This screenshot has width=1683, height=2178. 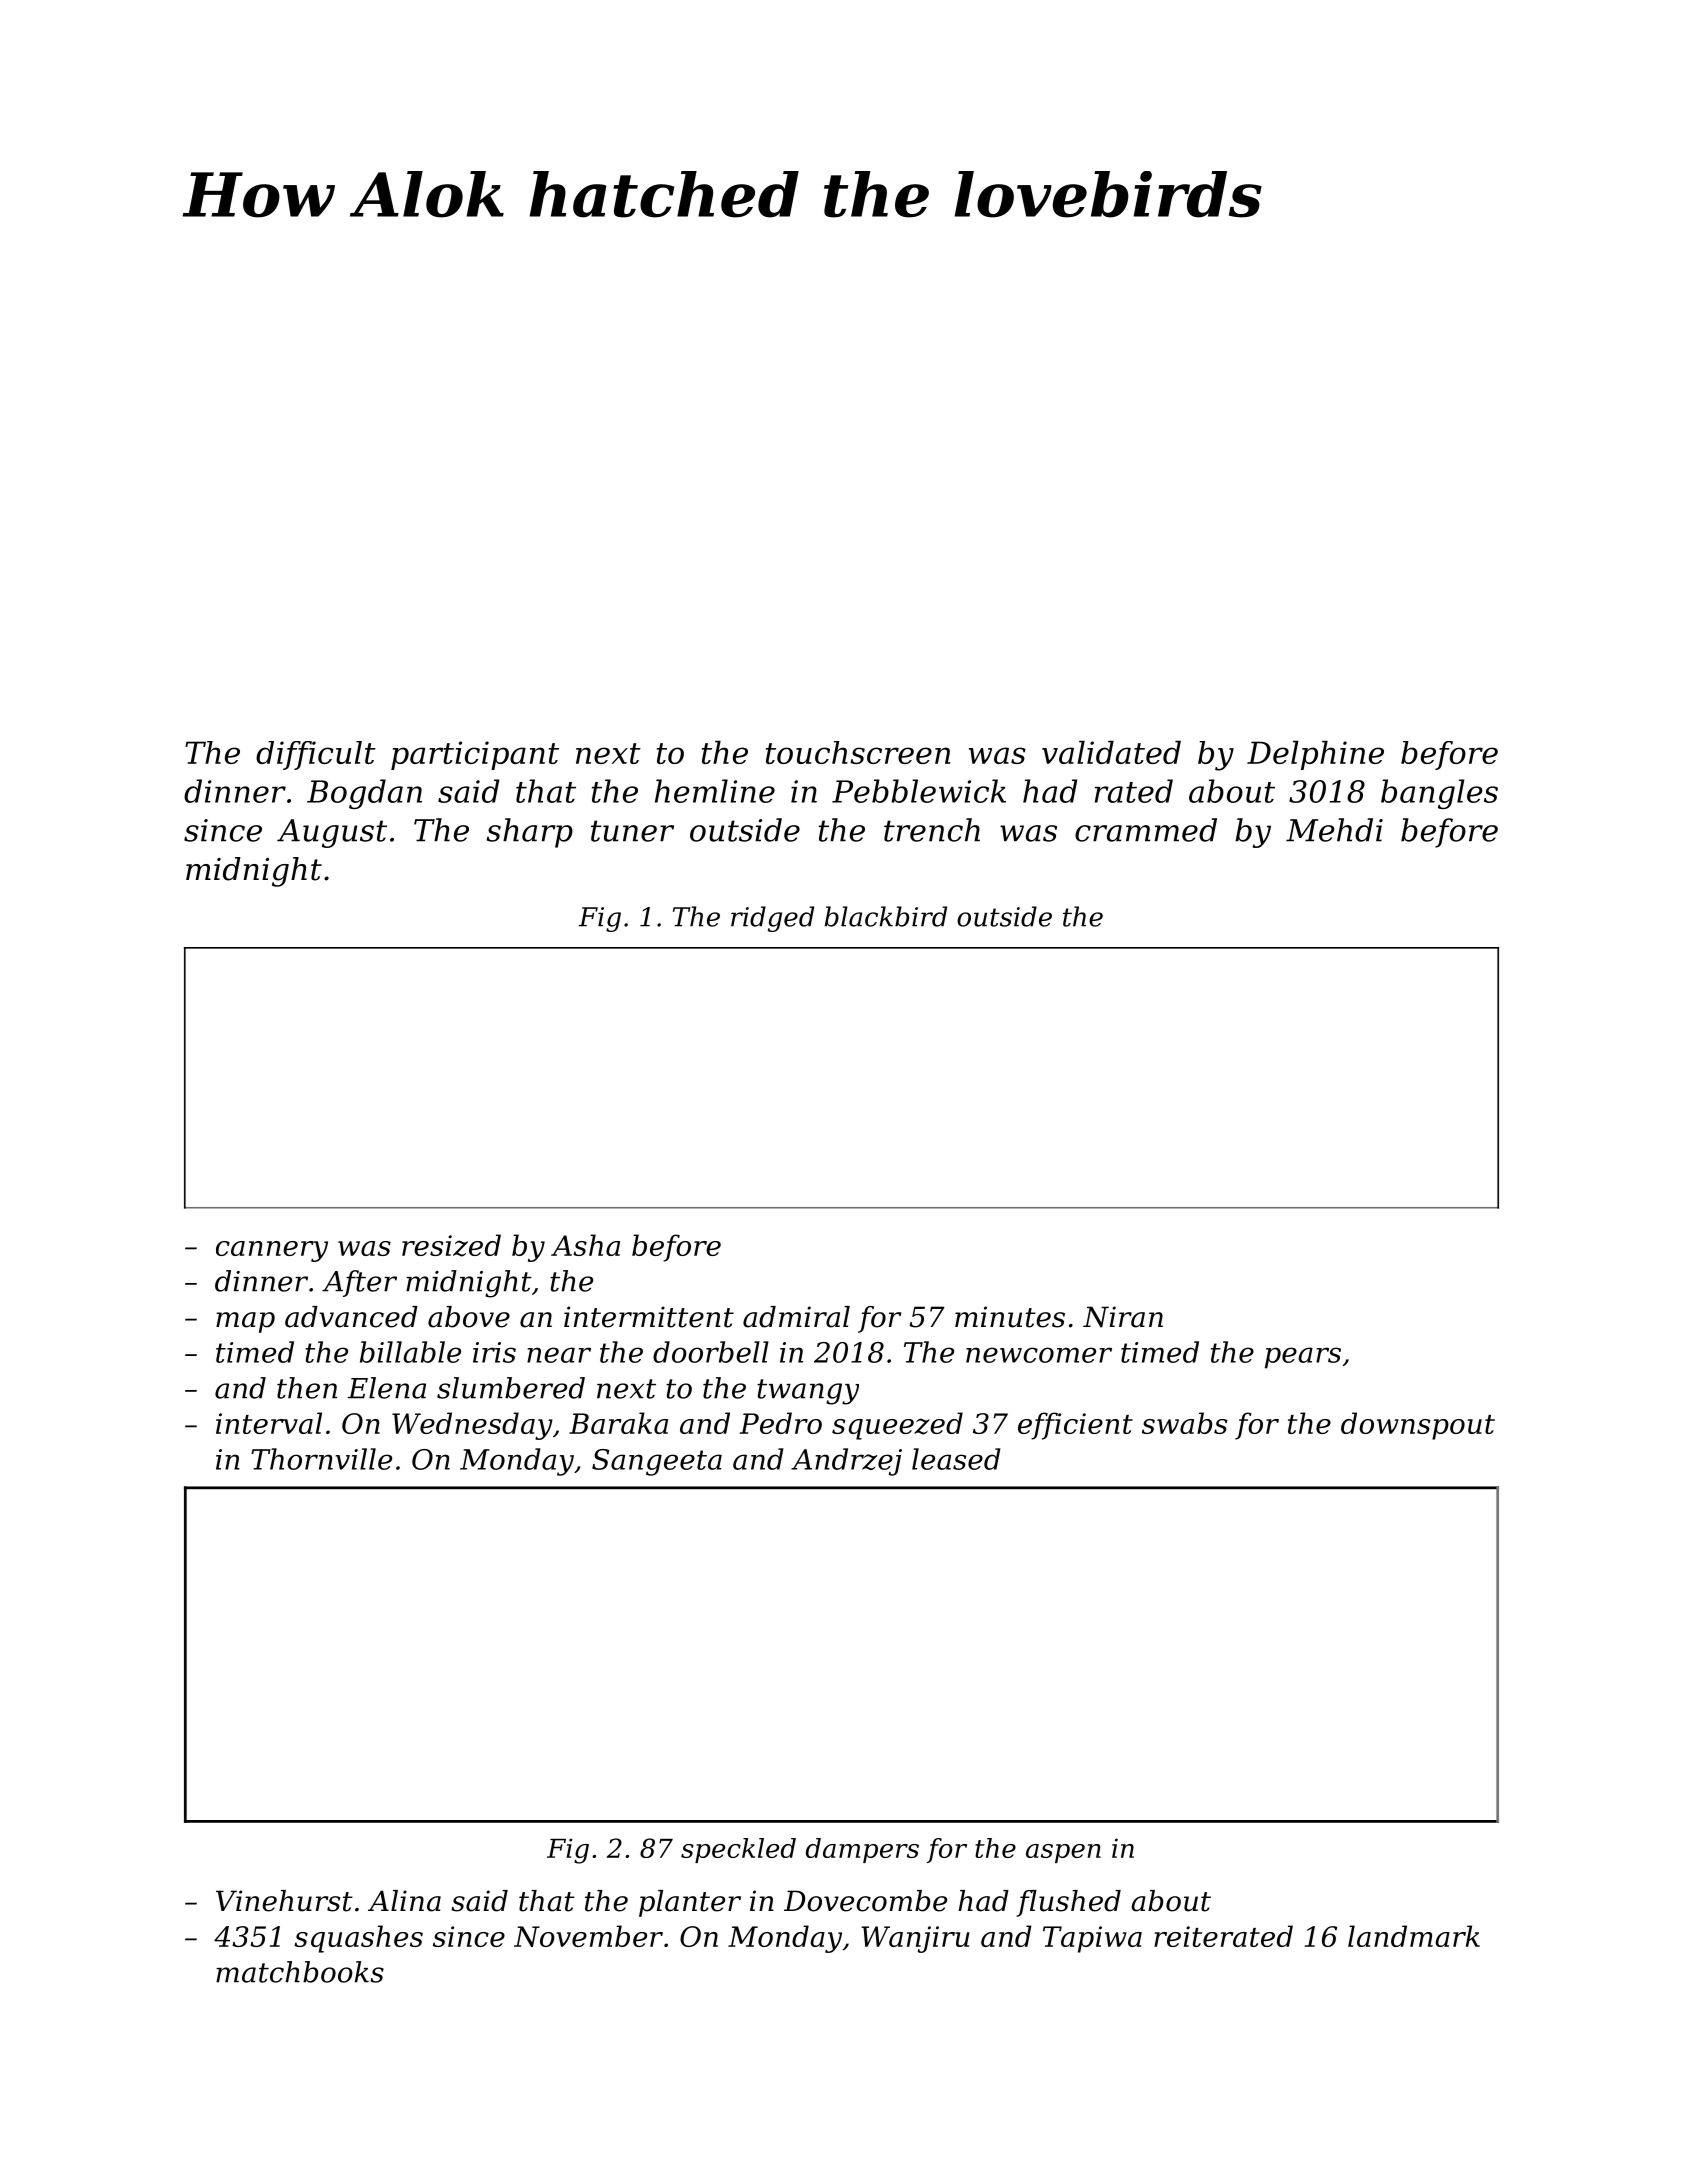 I want to click on Thornville, so click(x=321, y=1459).
